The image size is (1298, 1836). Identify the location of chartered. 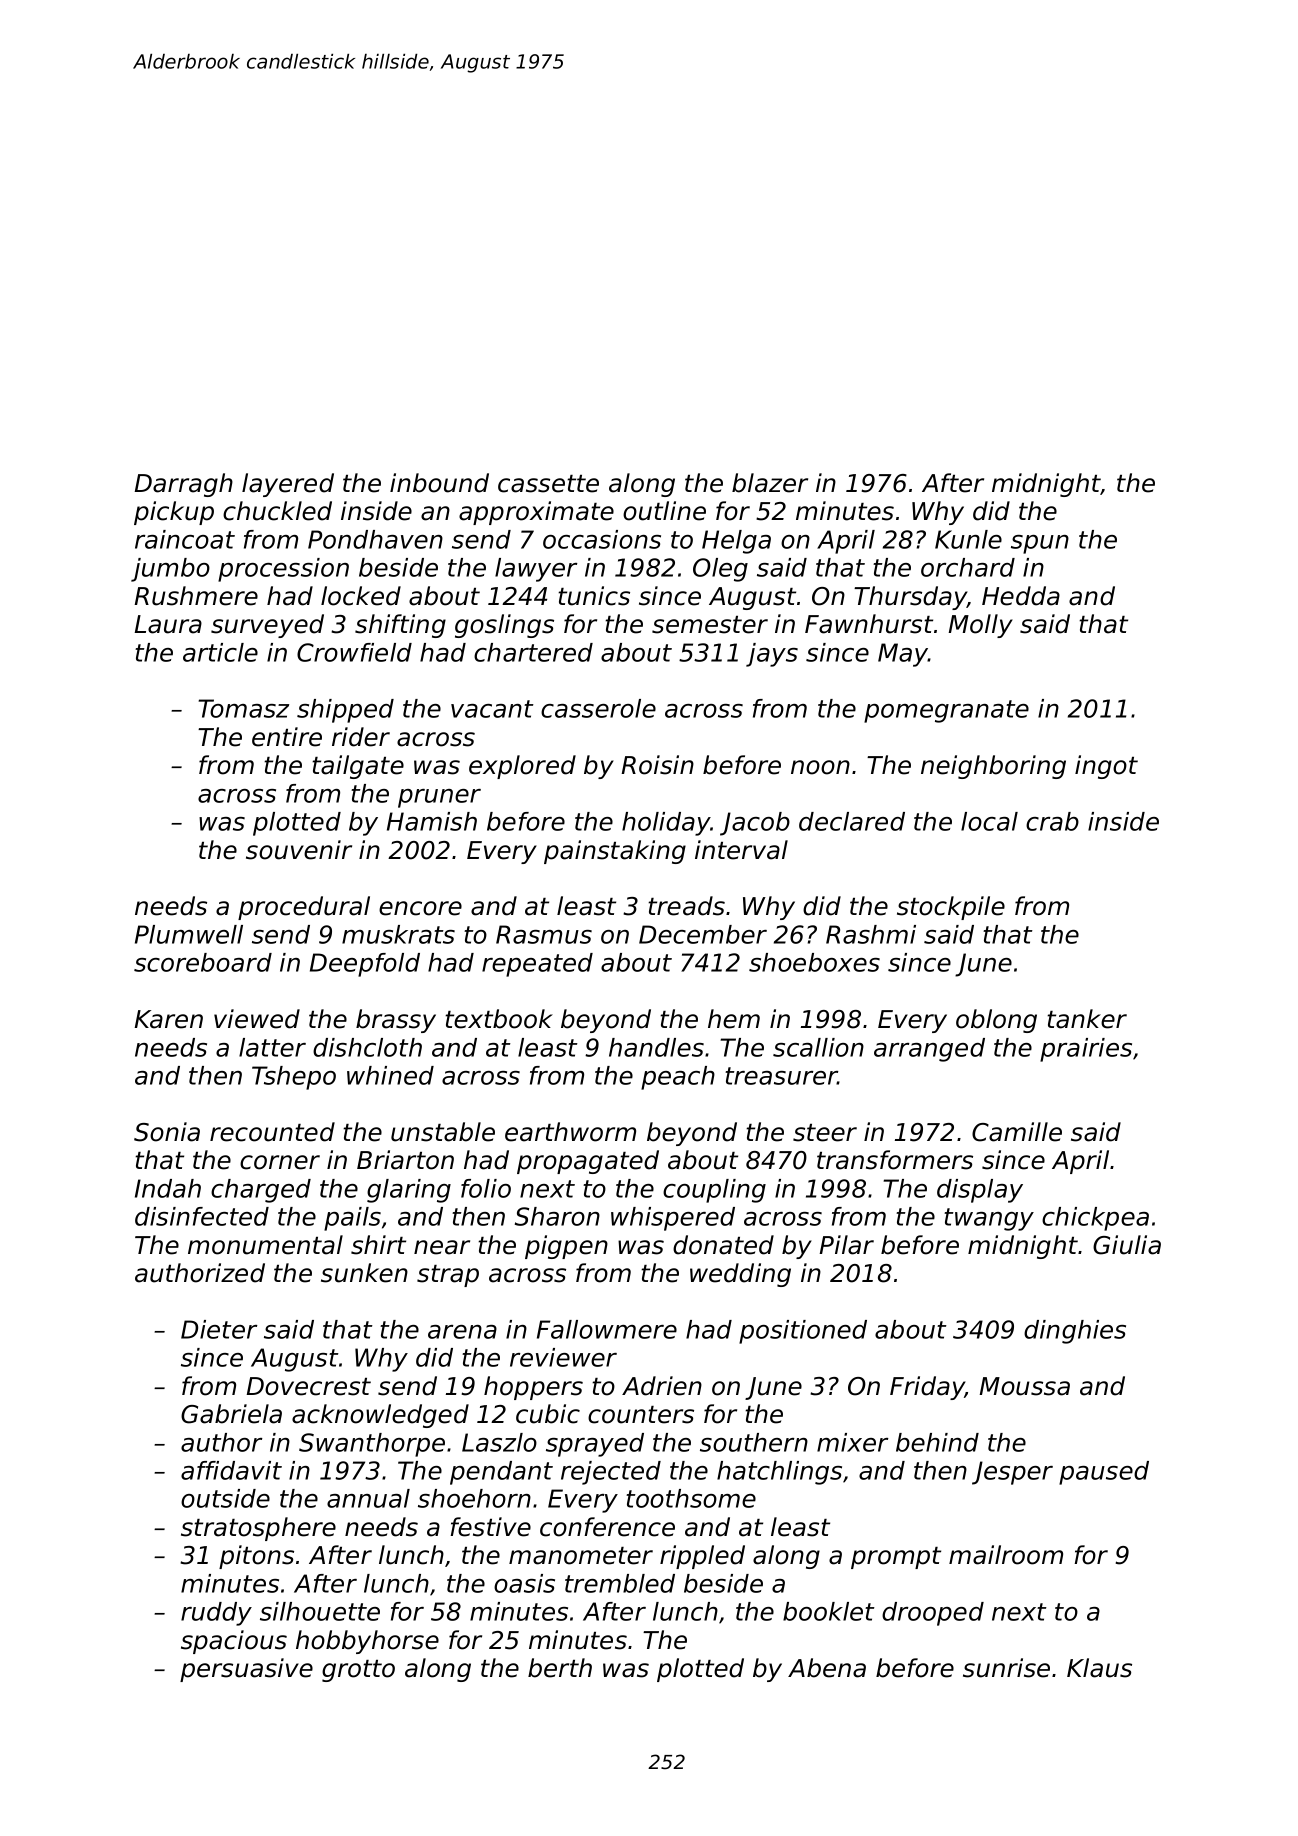
(533, 652).
